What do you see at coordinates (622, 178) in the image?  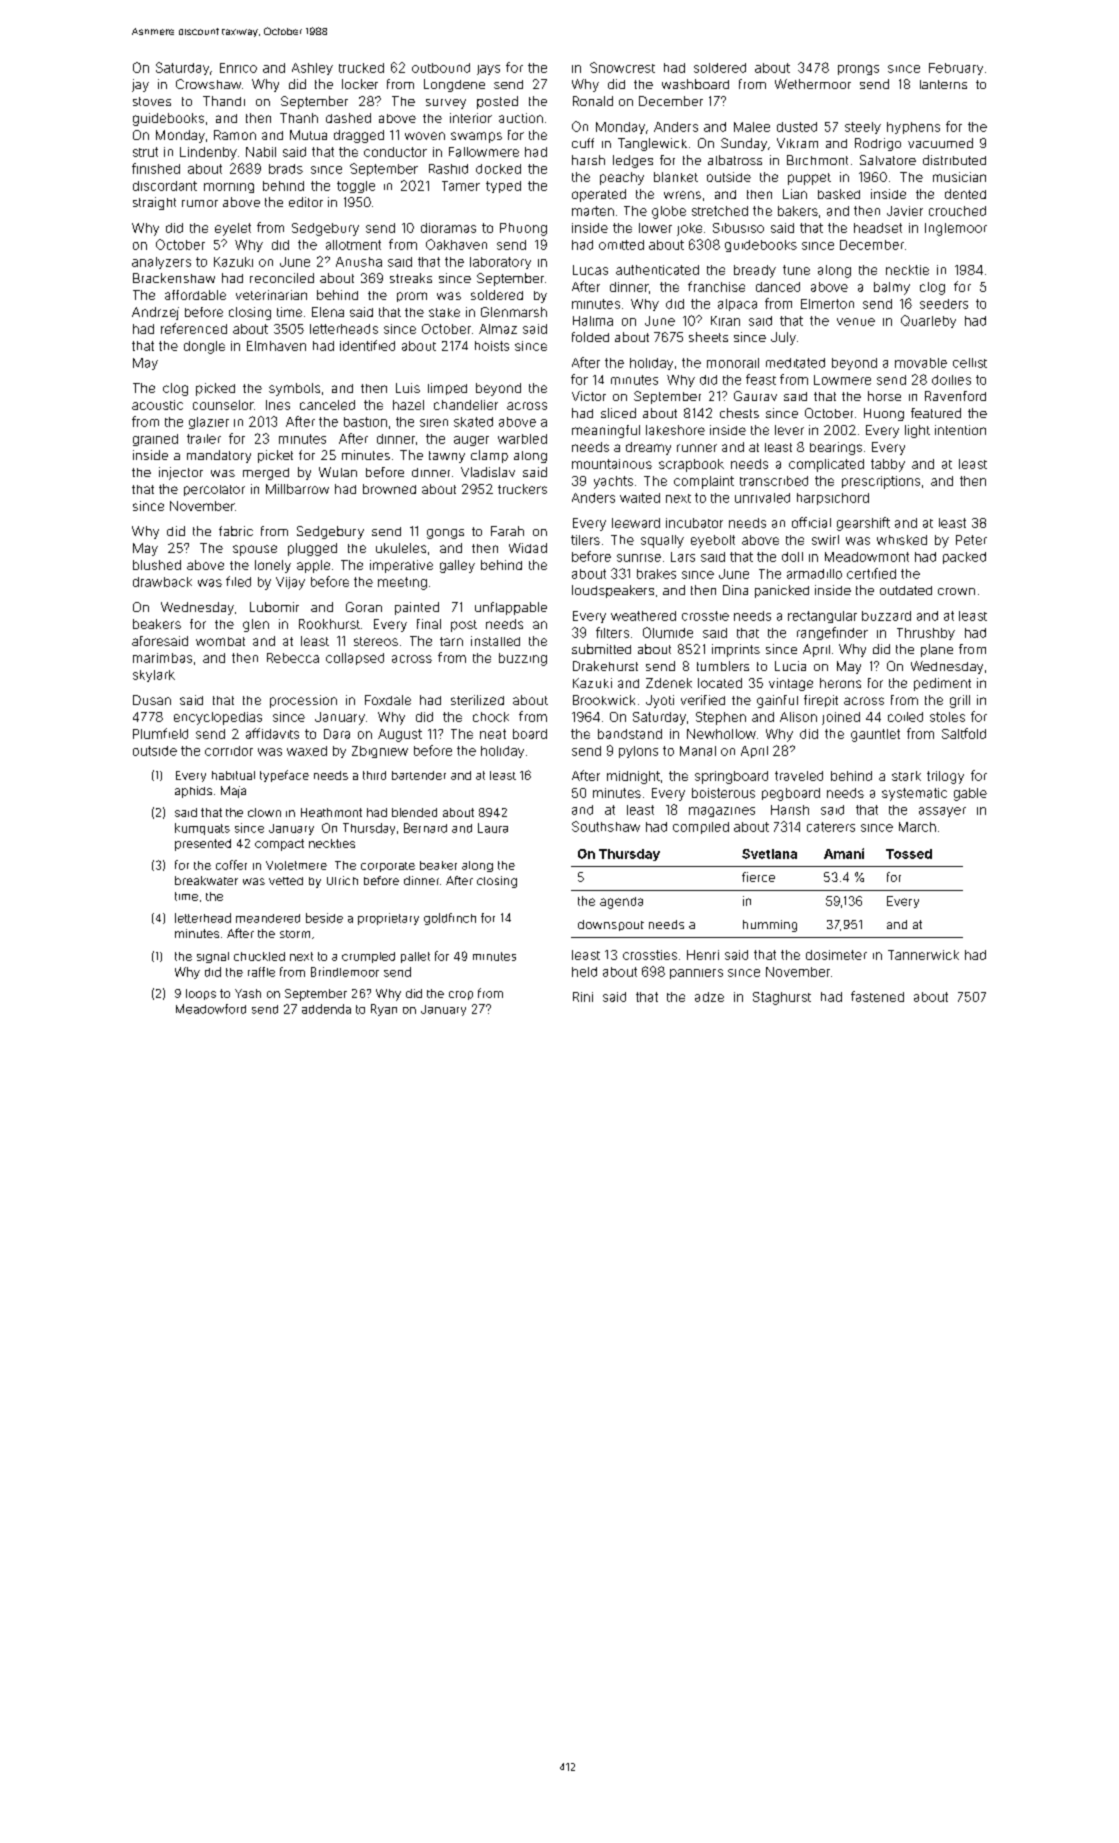 I see `peachy` at bounding box center [622, 178].
